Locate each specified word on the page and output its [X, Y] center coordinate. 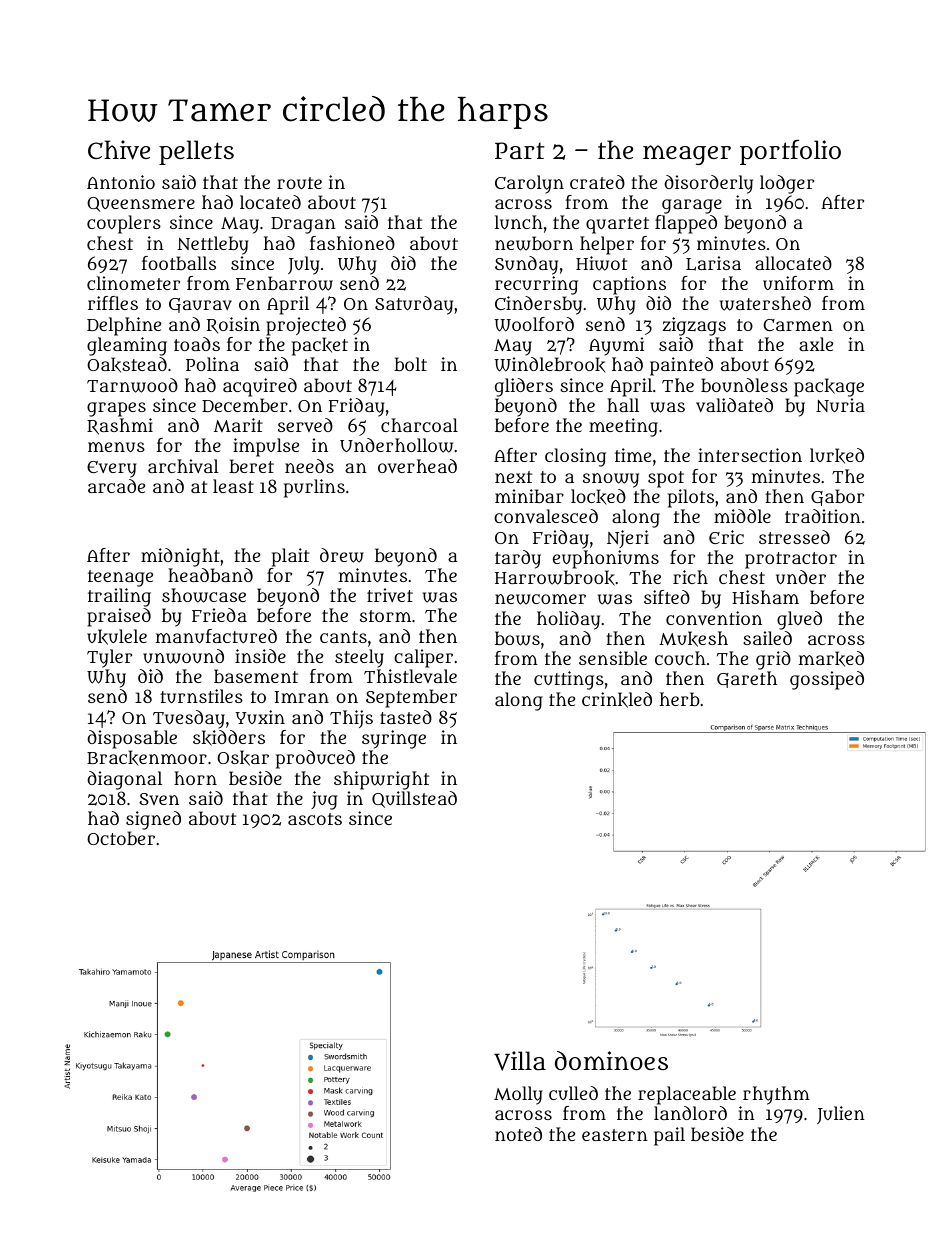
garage [692, 206]
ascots [315, 819]
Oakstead [127, 365]
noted [518, 1134]
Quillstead [414, 799]
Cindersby [538, 305]
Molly [518, 1095]
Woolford [534, 324]
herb [680, 699]
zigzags [694, 326]
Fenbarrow [284, 283]
